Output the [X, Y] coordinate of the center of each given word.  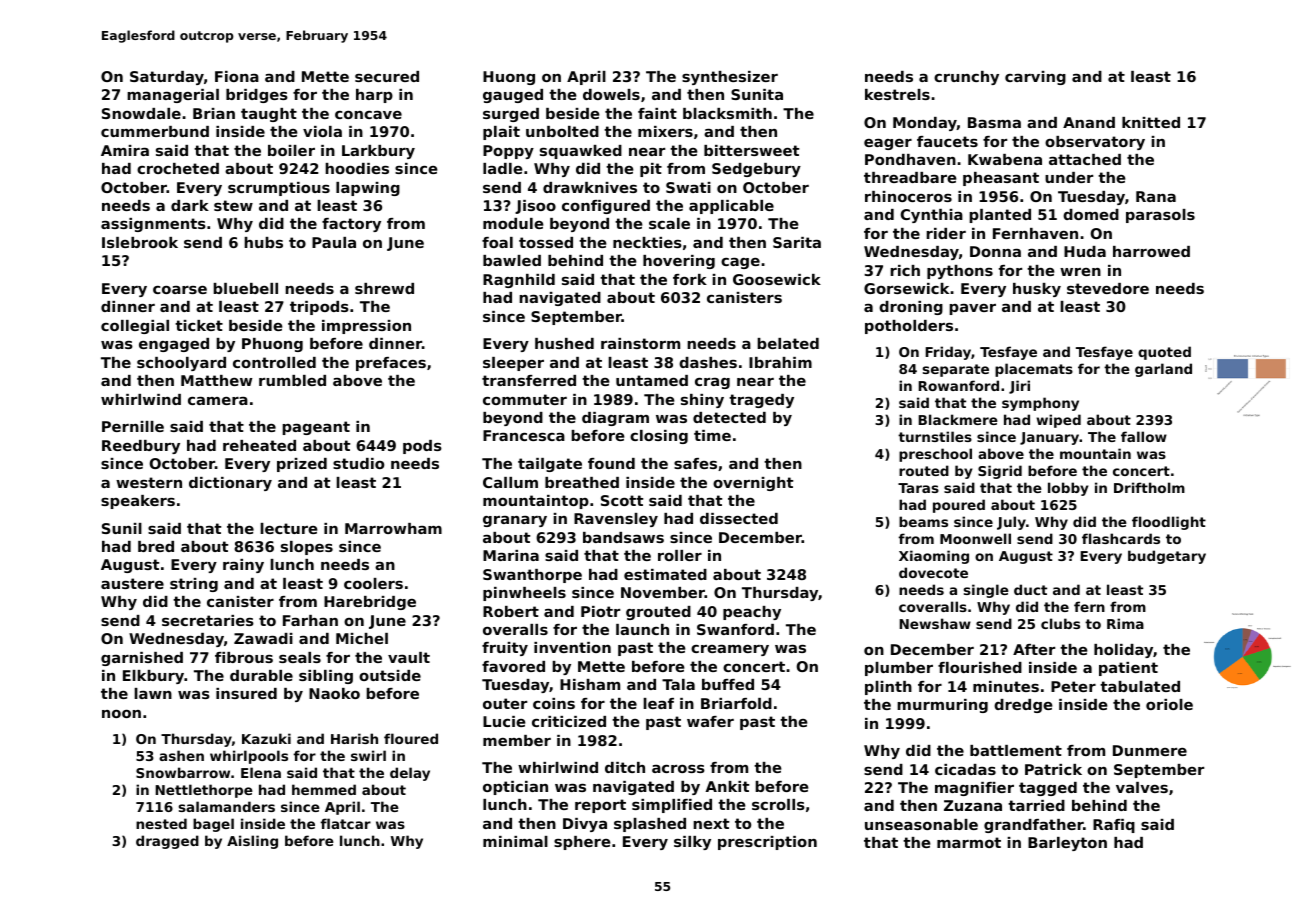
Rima [1125, 623]
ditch [625, 767]
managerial [173, 96]
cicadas [965, 769]
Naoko [334, 693]
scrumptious [279, 189]
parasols [1160, 216]
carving [1035, 78]
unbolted [562, 131]
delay [410, 774]
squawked [581, 152]
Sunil [122, 528]
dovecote [933, 572]
